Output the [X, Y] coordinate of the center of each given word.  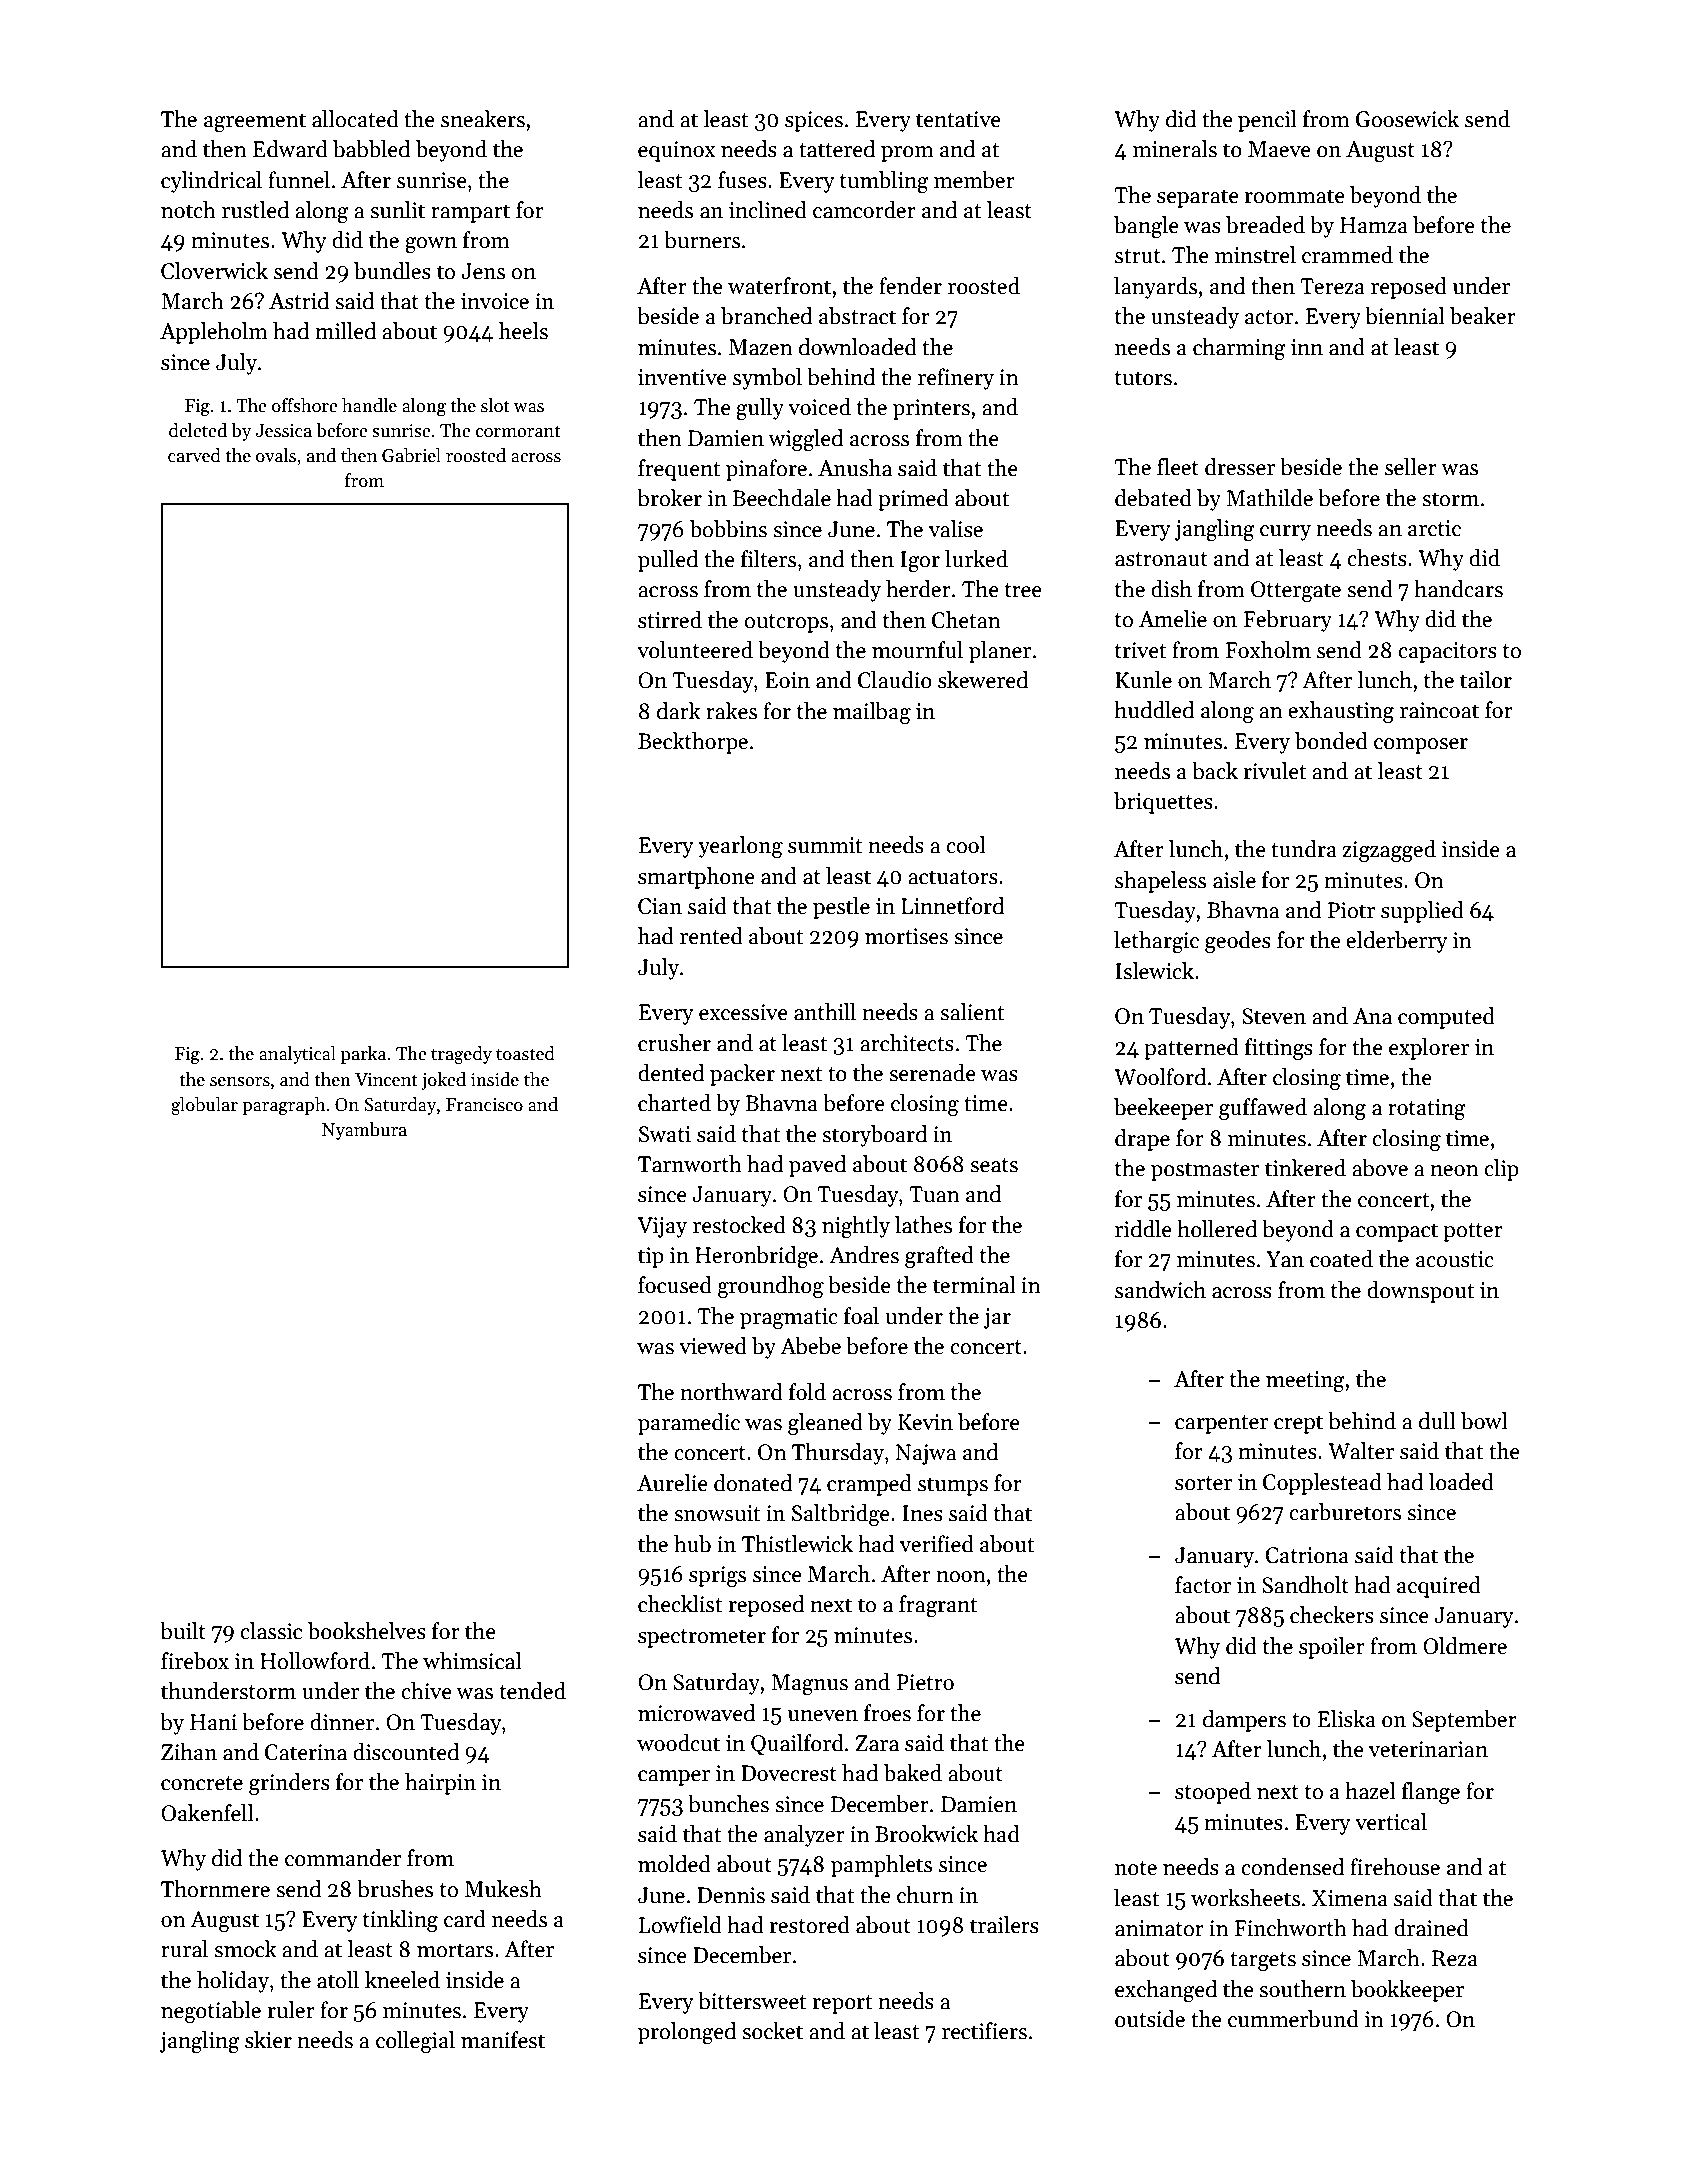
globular [204, 1106]
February [1288, 621]
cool [966, 845]
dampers [1244, 1721]
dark [679, 711]
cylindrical [211, 182]
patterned [1191, 1049]
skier [268, 2040]
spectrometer [702, 1638]
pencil [1267, 121]
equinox [676, 151]
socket [772, 2031]
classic [271, 1631]
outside [1150, 2019]
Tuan [934, 1194]
